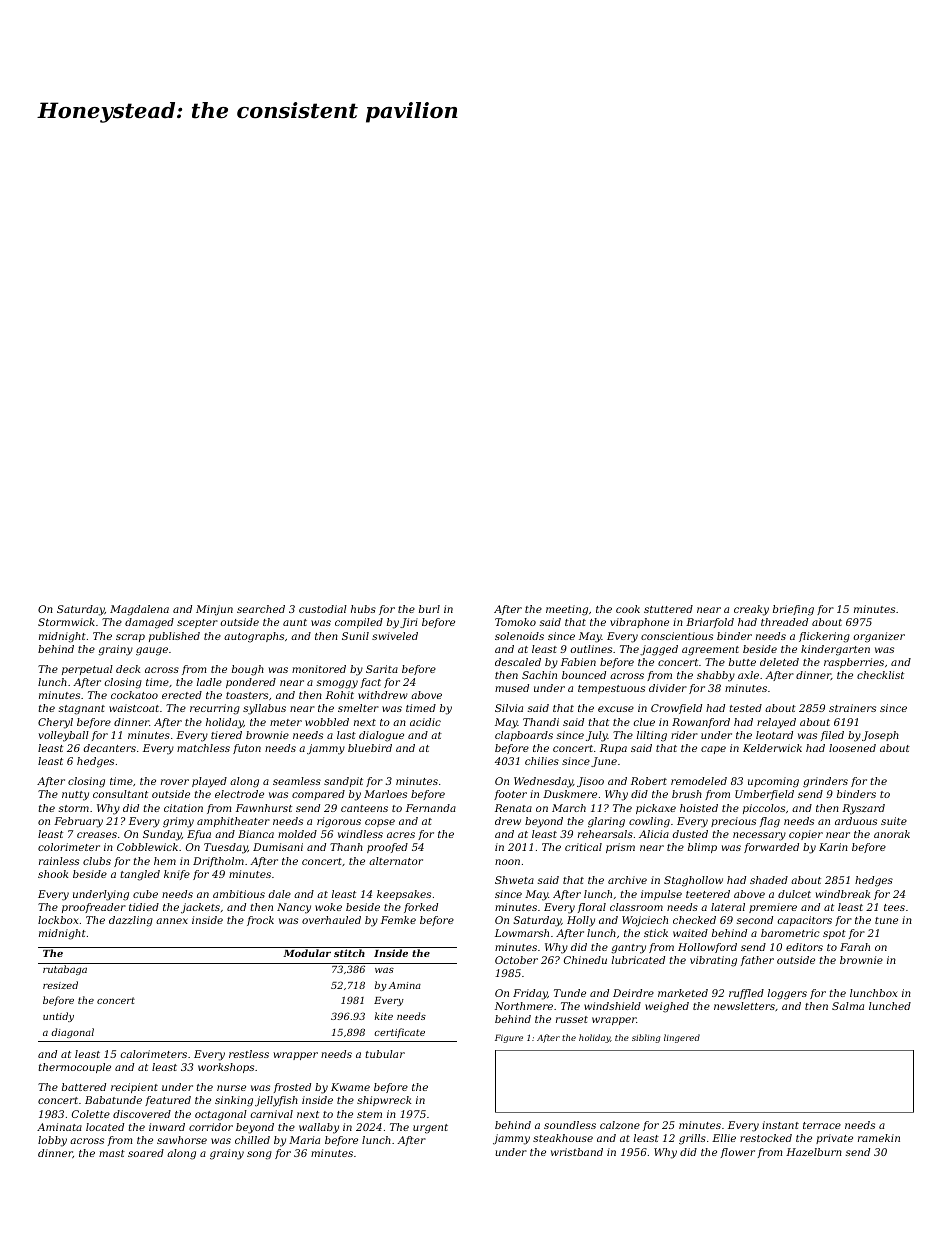  What do you see at coordinates (112, 1153) in the screenshot?
I see `mast` at bounding box center [112, 1153].
